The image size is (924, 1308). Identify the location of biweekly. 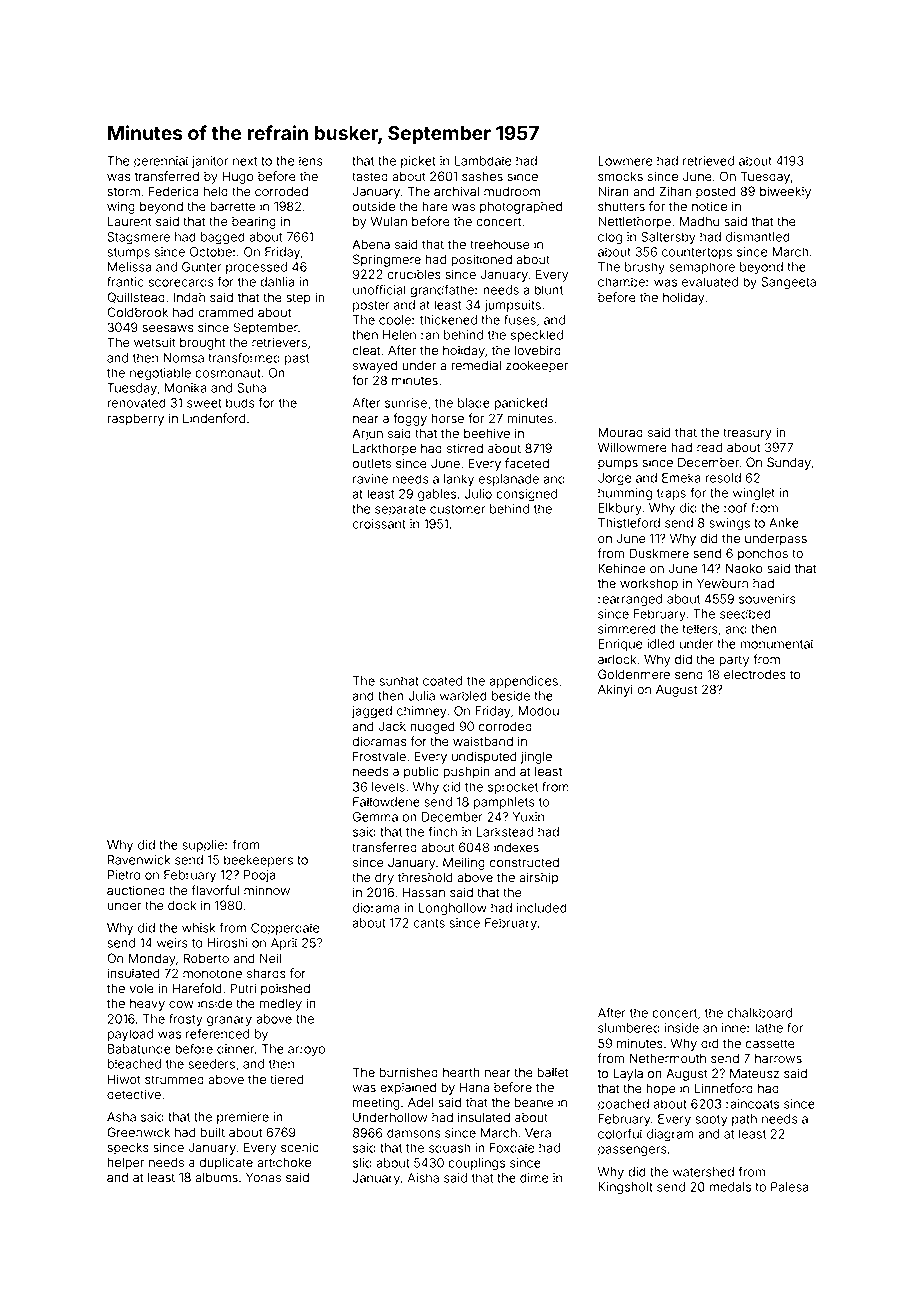
(785, 192).
